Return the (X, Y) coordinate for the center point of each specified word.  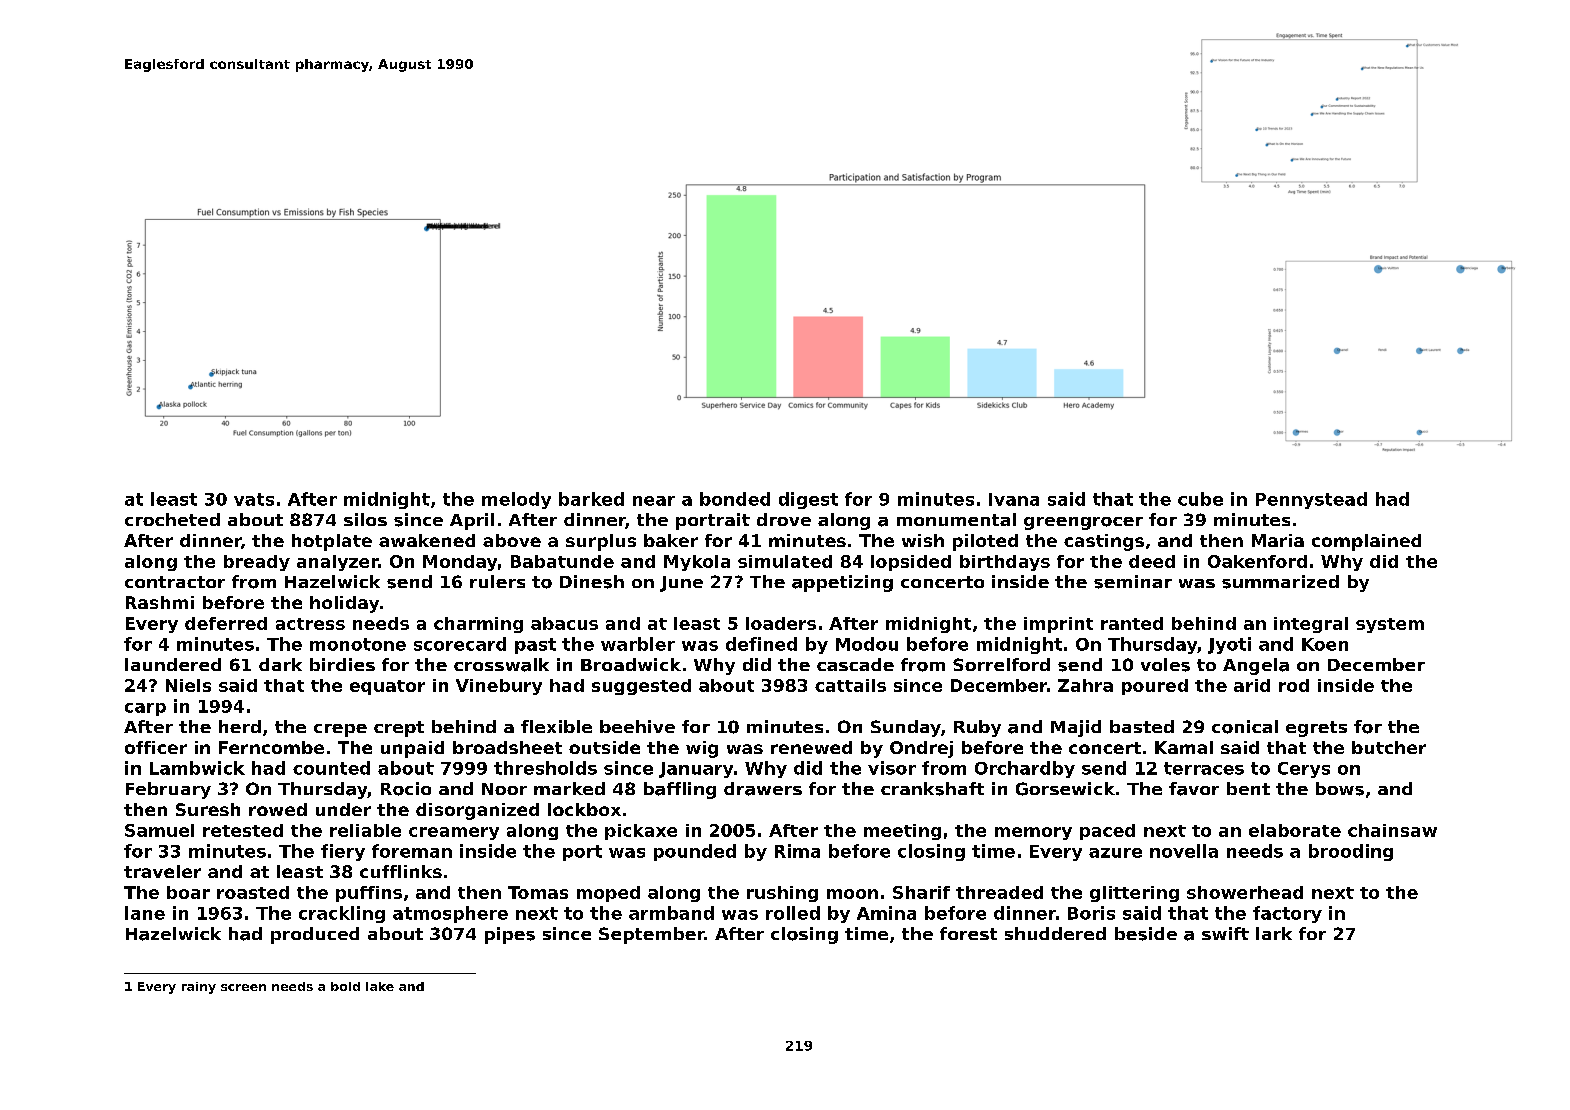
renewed (811, 747)
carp (145, 709)
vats (254, 499)
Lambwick (197, 768)
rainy (199, 988)
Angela (1256, 666)
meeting (902, 832)
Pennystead (1311, 500)
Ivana (1014, 499)
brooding (1351, 852)
